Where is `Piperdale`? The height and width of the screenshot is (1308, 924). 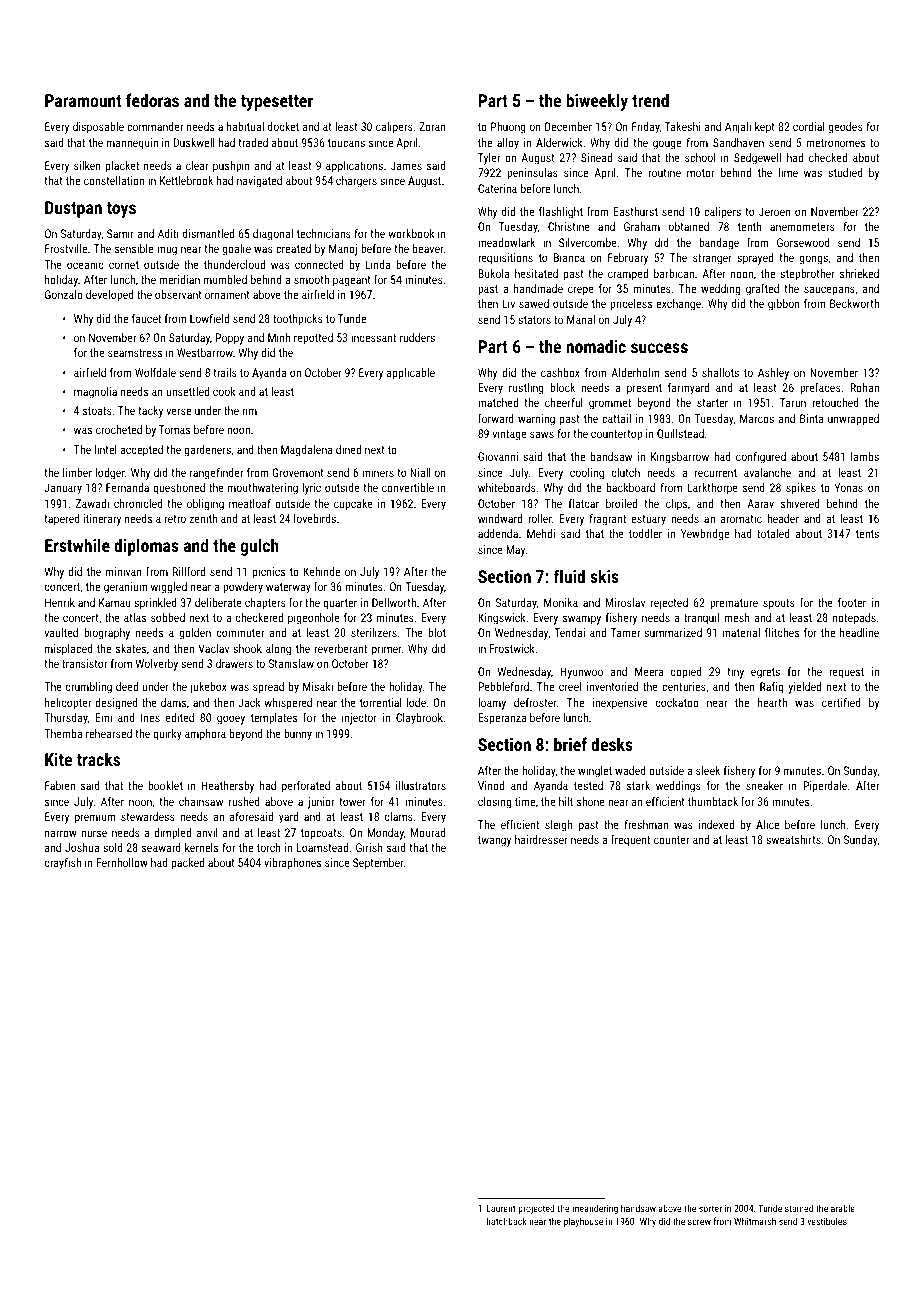
Piperdale is located at coordinates (825, 787).
